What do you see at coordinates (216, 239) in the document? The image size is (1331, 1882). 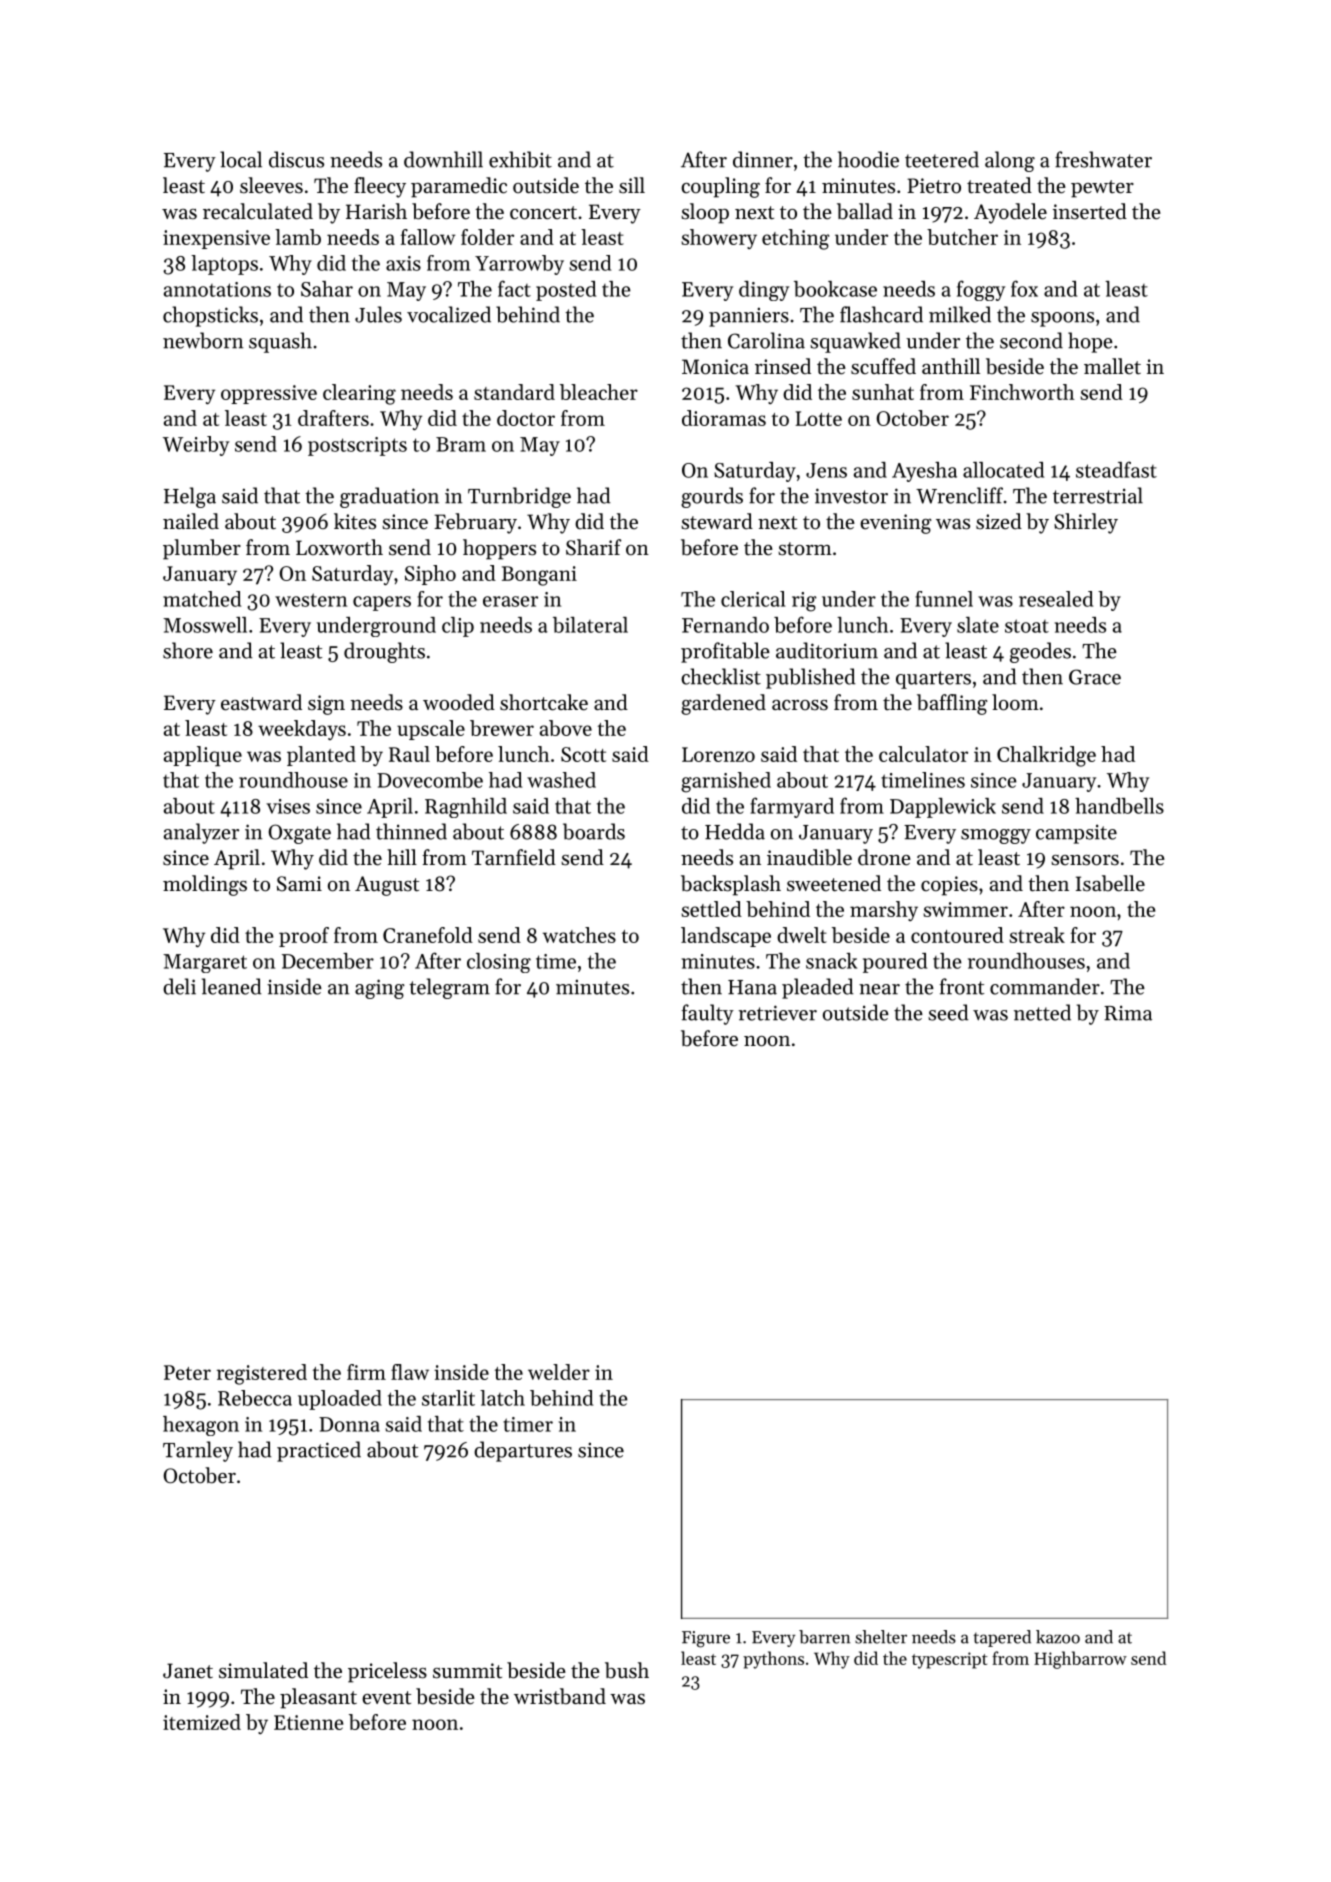 I see `inexpensive` at bounding box center [216, 239].
